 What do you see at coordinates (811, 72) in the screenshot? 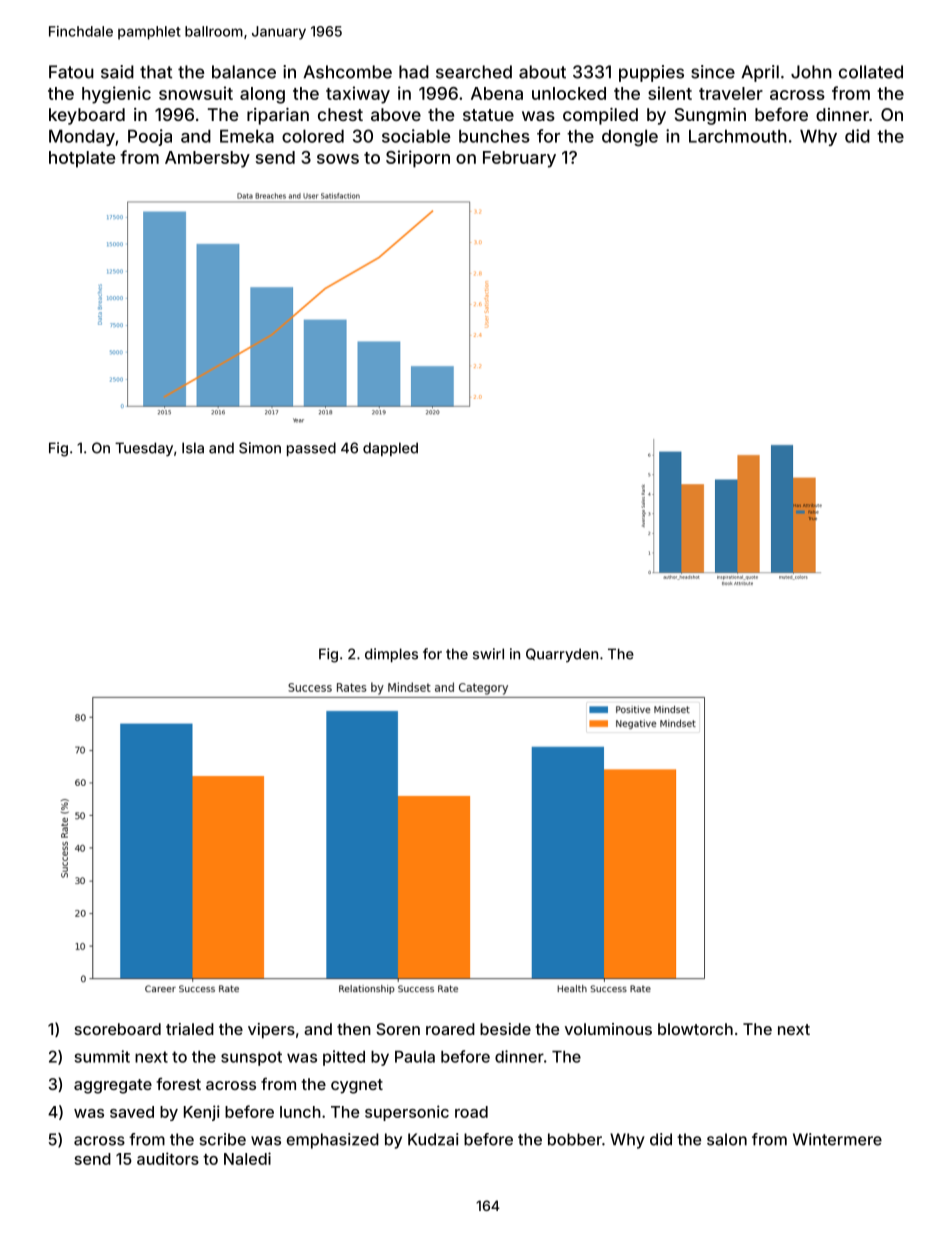
I see `John` at bounding box center [811, 72].
